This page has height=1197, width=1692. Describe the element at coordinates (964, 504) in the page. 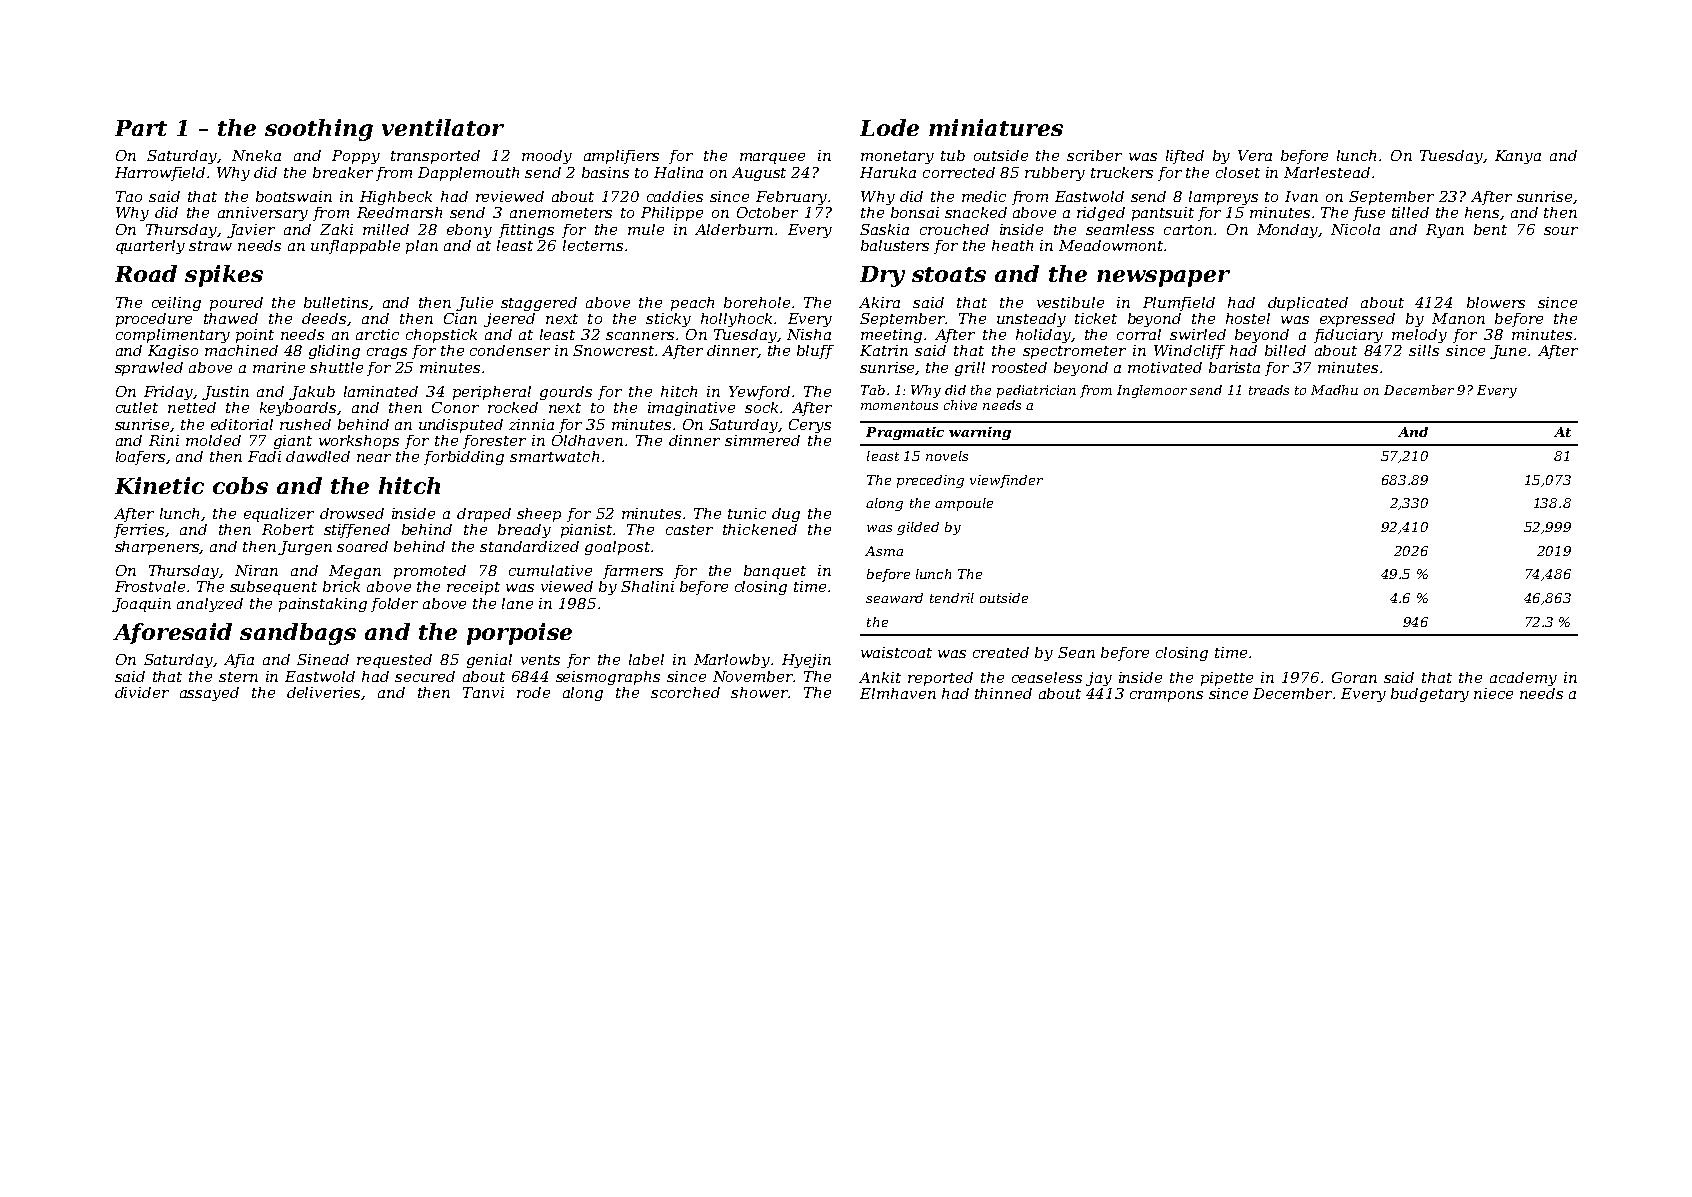

I see `ampoule` at that location.
